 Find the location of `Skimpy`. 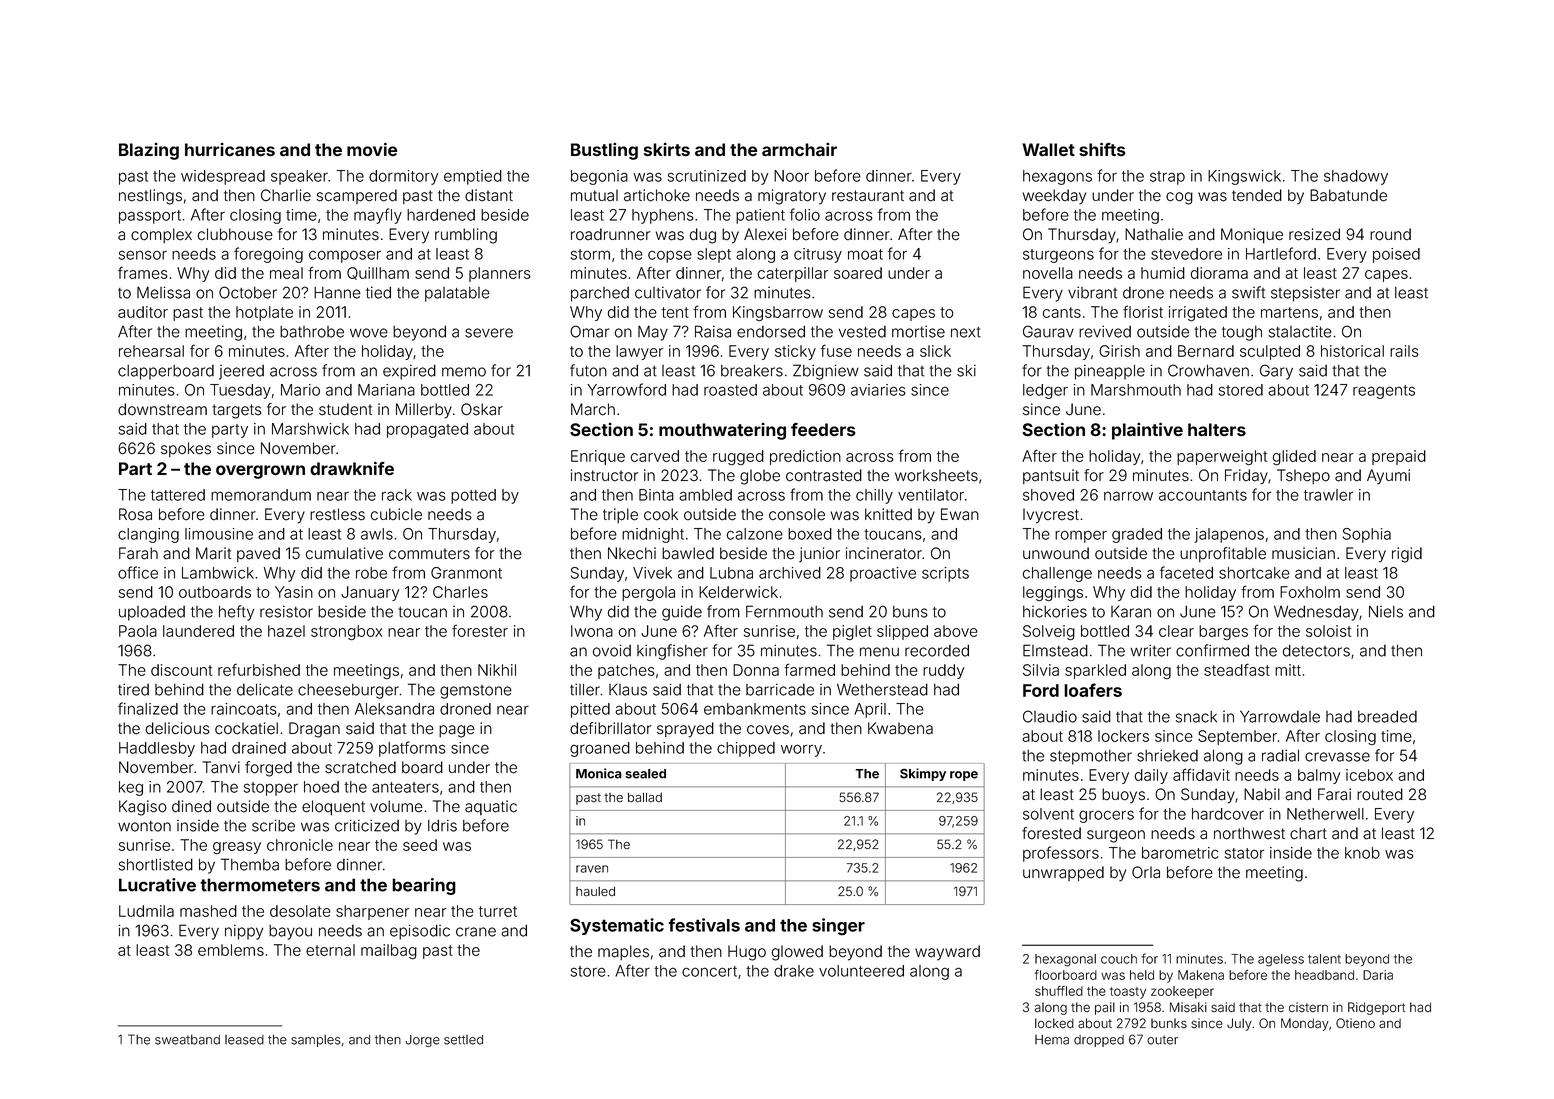

Skimpy is located at coordinates (923, 774).
